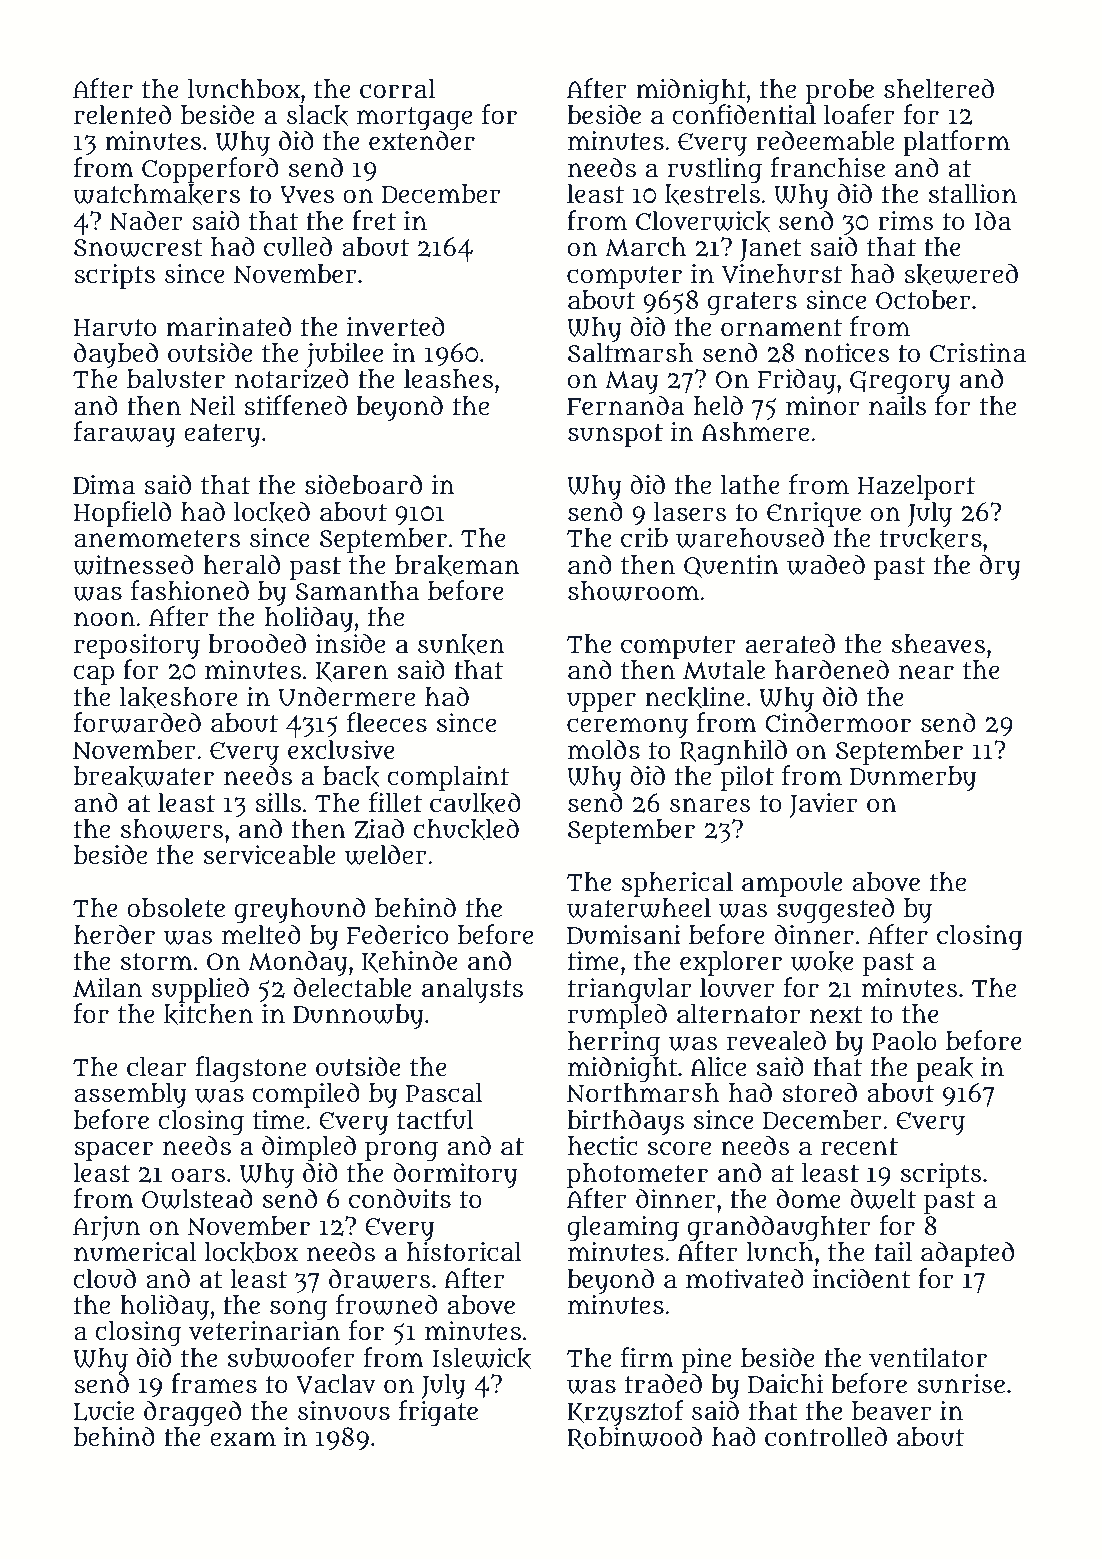 This screenshot has height=1559, width=1102. Describe the element at coordinates (422, 140) in the screenshot. I see `extender` at that location.
